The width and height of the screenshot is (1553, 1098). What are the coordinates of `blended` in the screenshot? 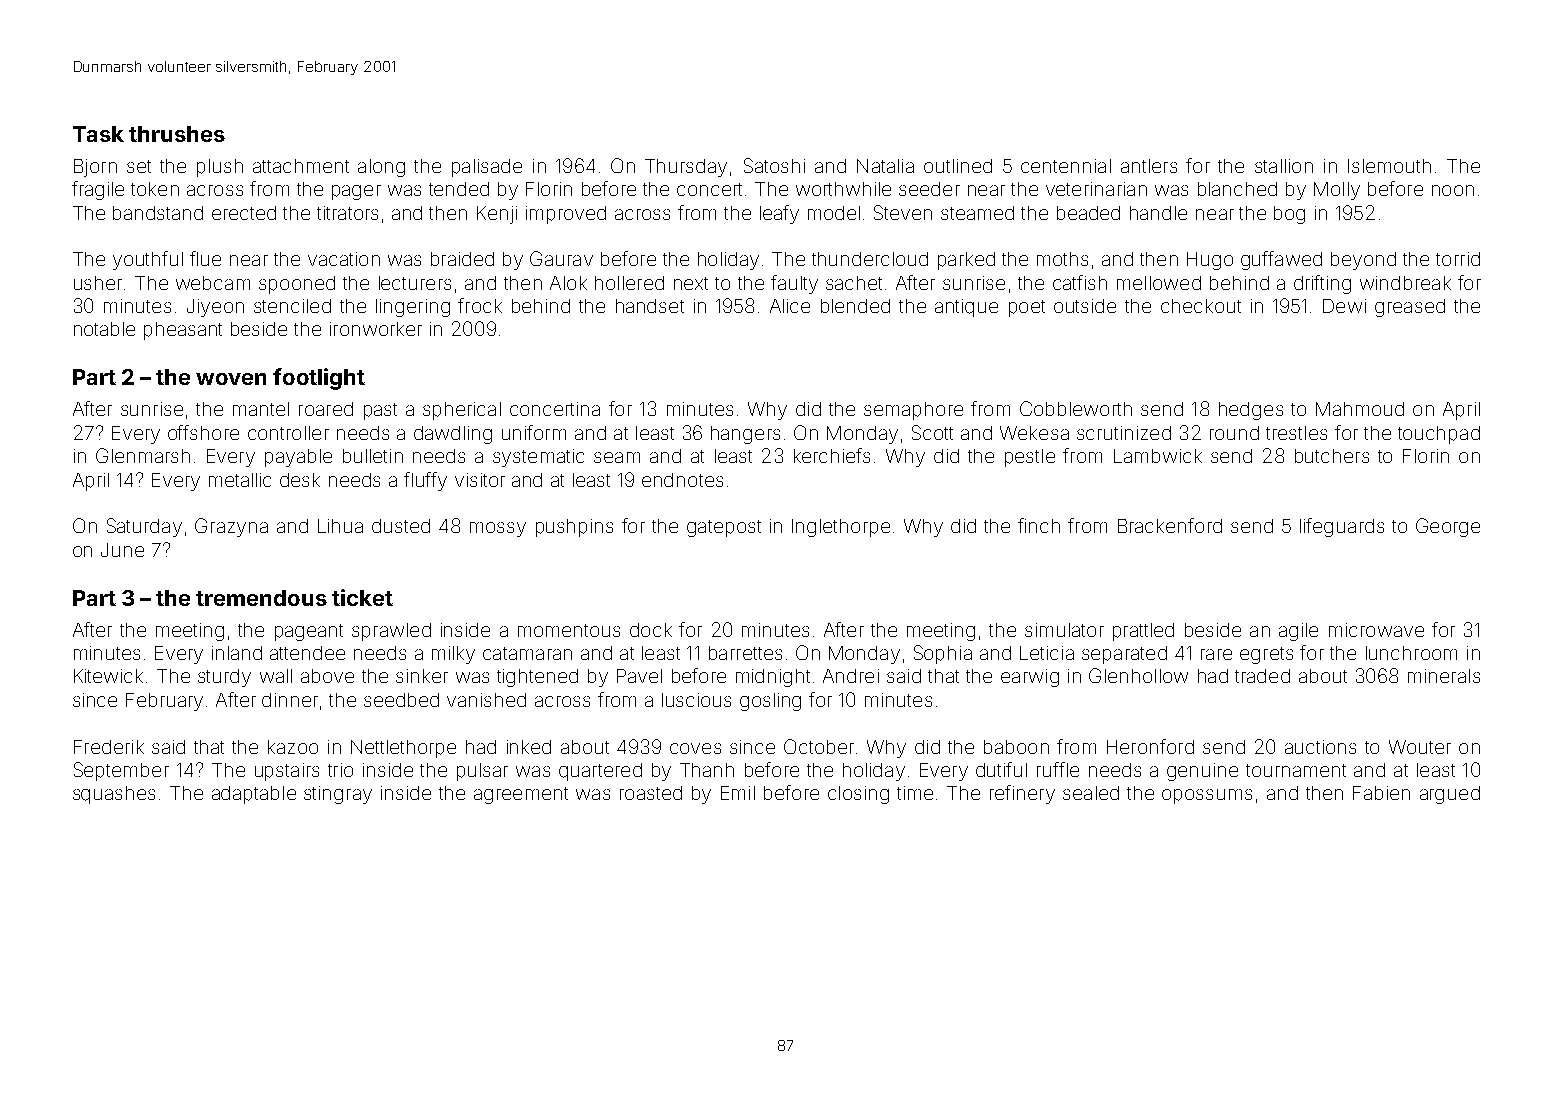 It's located at (855, 306).
